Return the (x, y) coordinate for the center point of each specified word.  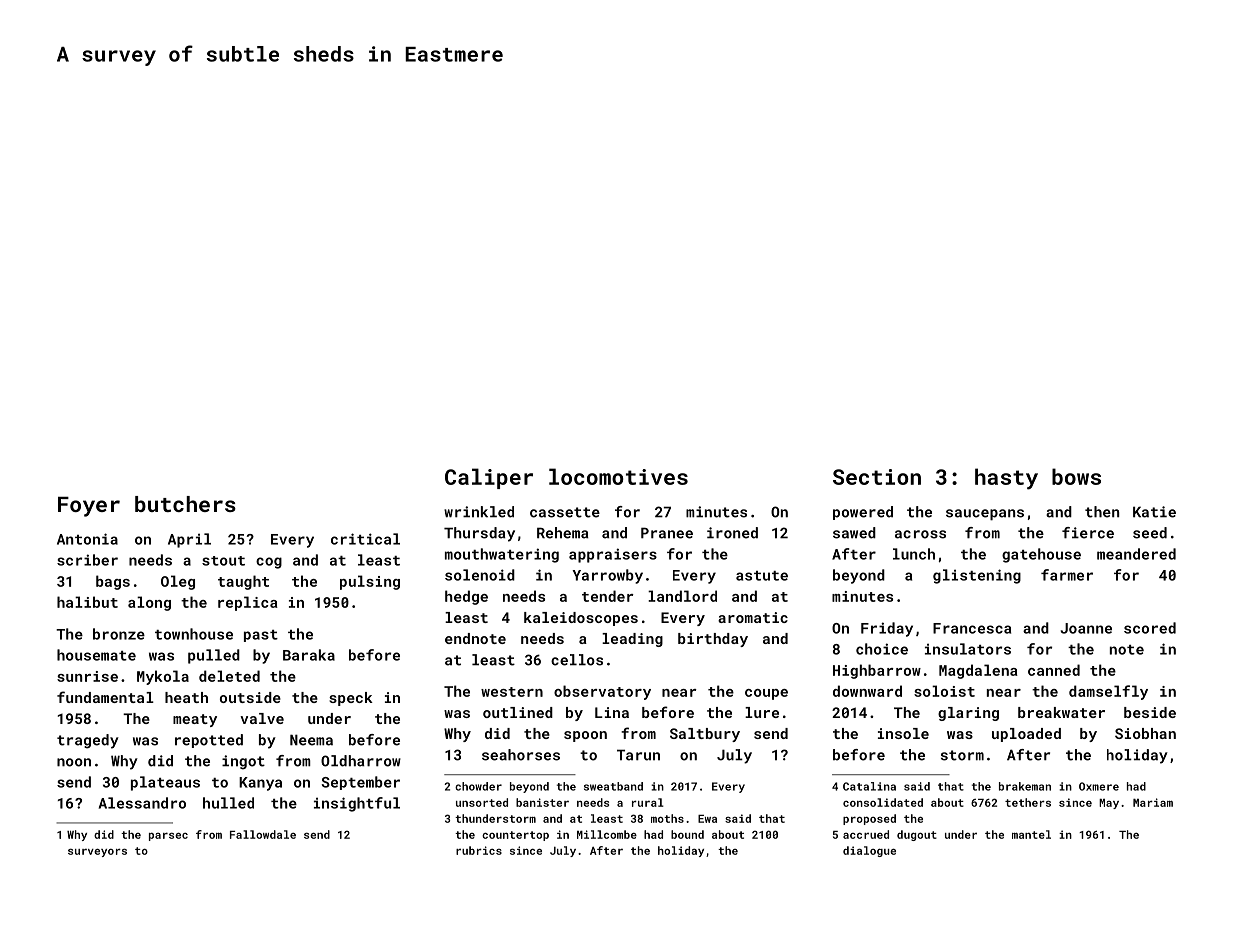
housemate (96, 655)
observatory (602, 692)
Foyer (89, 507)
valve (262, 718)
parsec (168, 836)
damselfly (1108, 692)
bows (1076, 476)
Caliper (489, 478)
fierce (1088, 533)
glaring (968, 714)
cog (269, 563)
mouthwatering (502, 555)
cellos (577, 660)
